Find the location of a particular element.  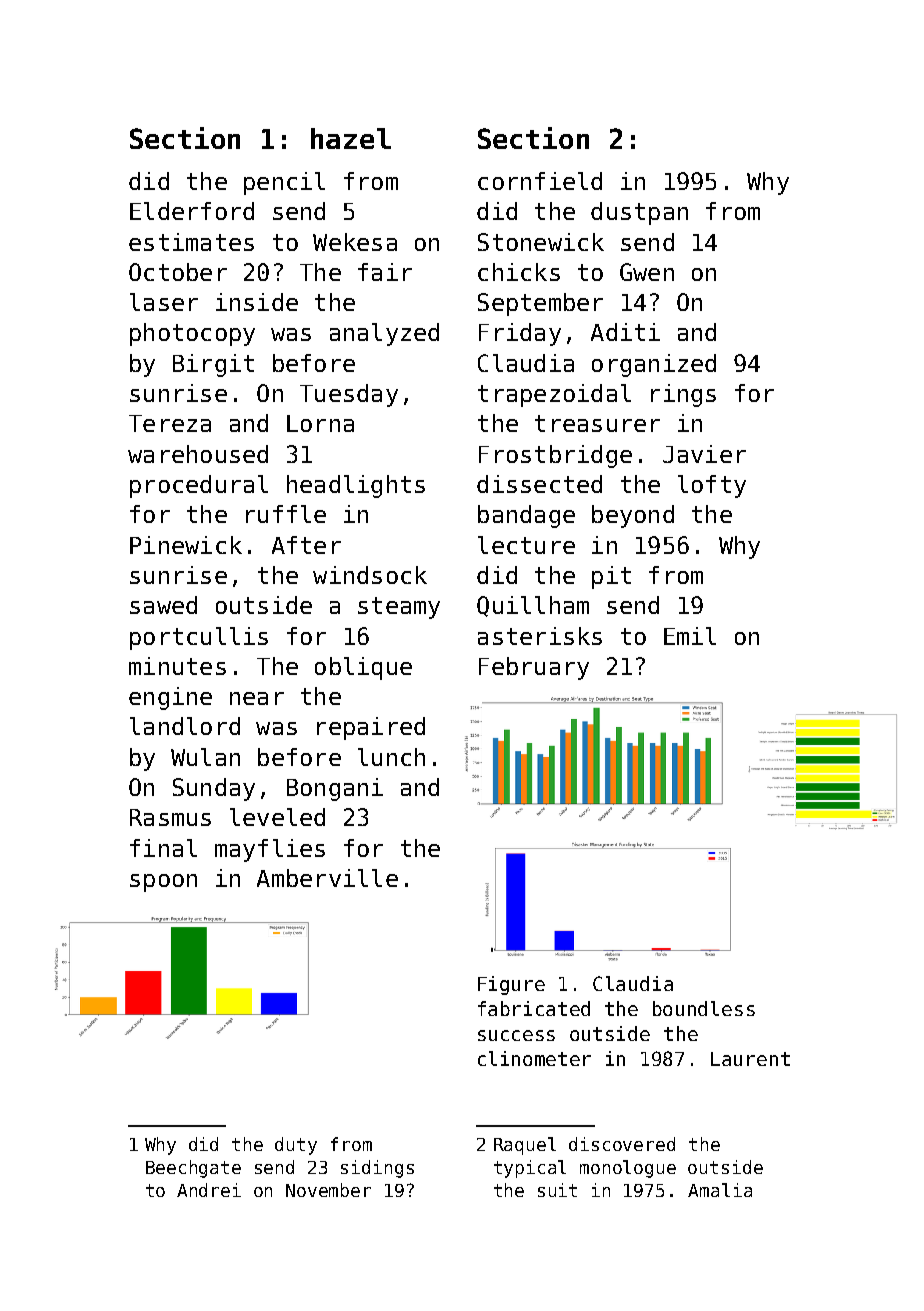

oblique is located at coordinates (363, 668).
